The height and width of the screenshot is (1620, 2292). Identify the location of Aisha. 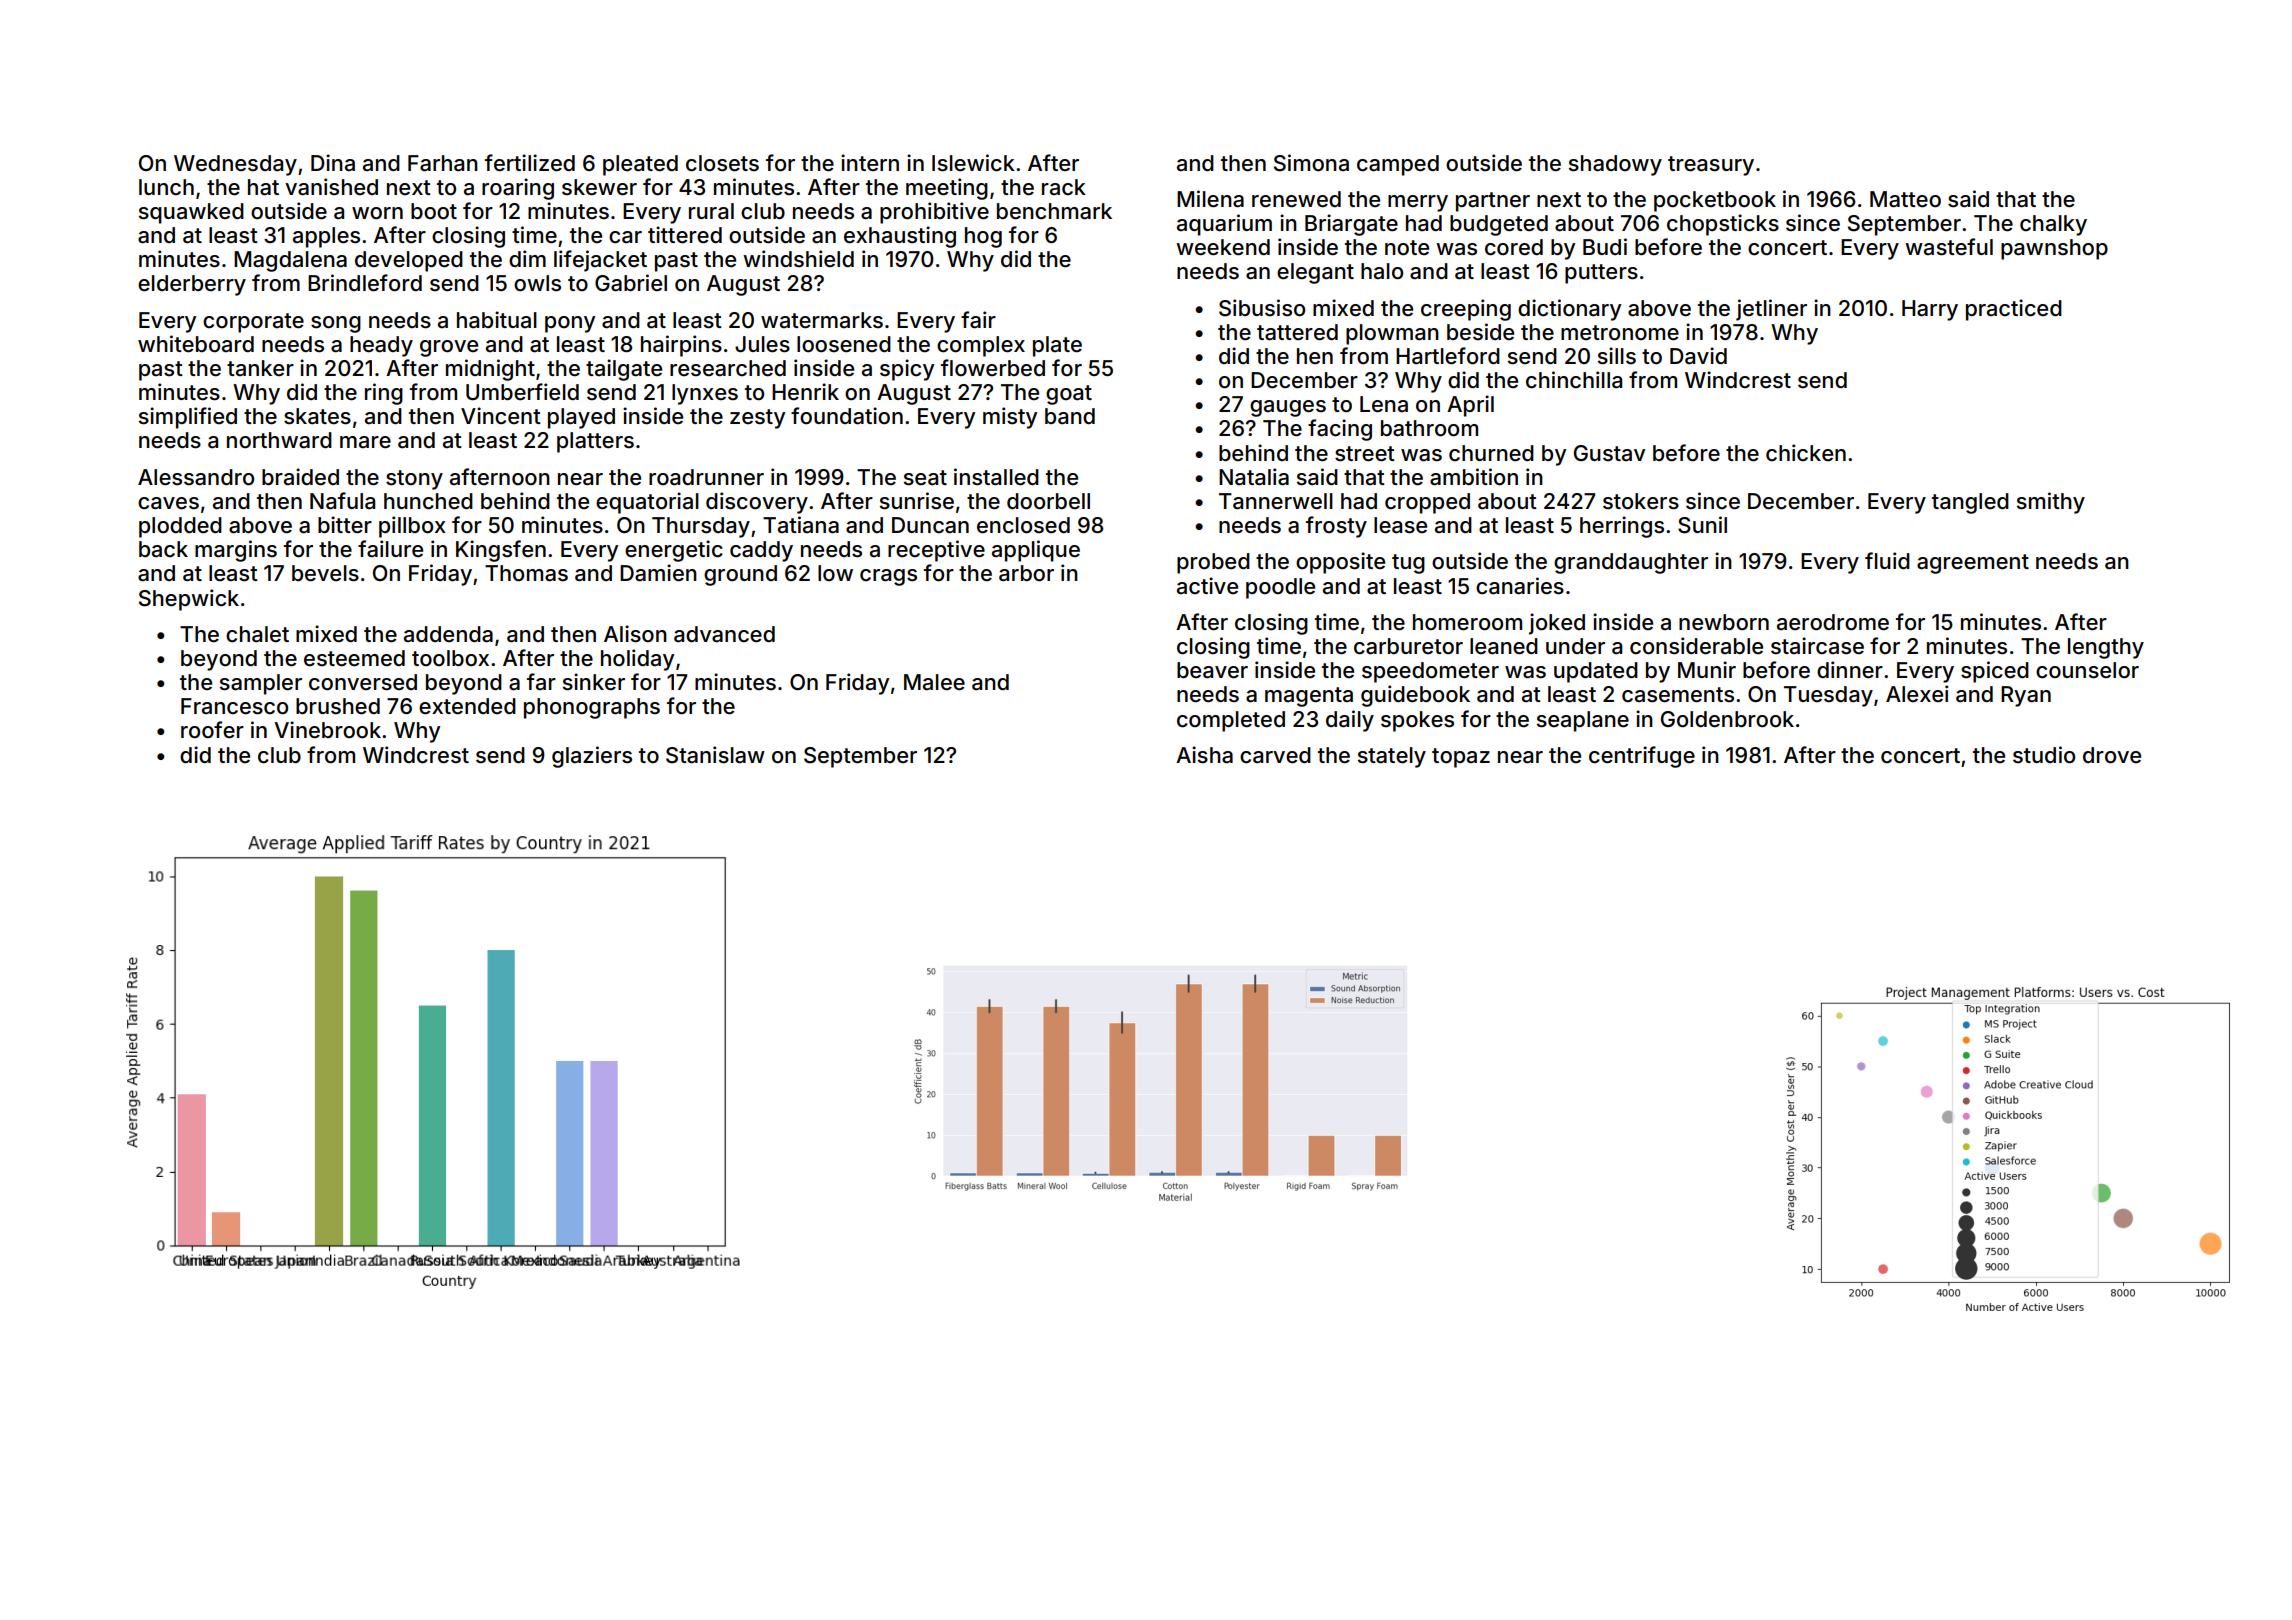
(1204, 755).
